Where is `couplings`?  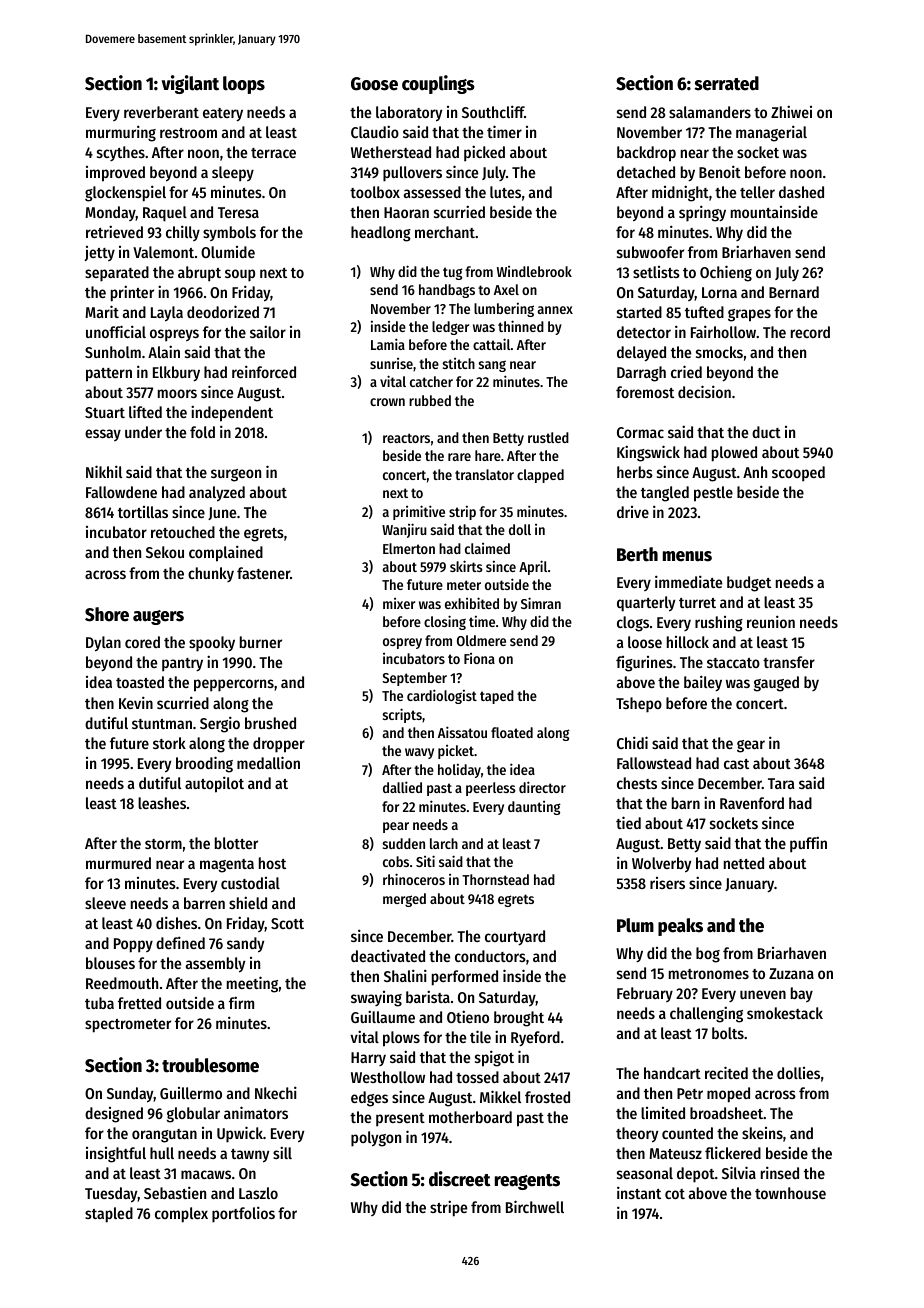 couplings is located at coordinates (438, 84).
